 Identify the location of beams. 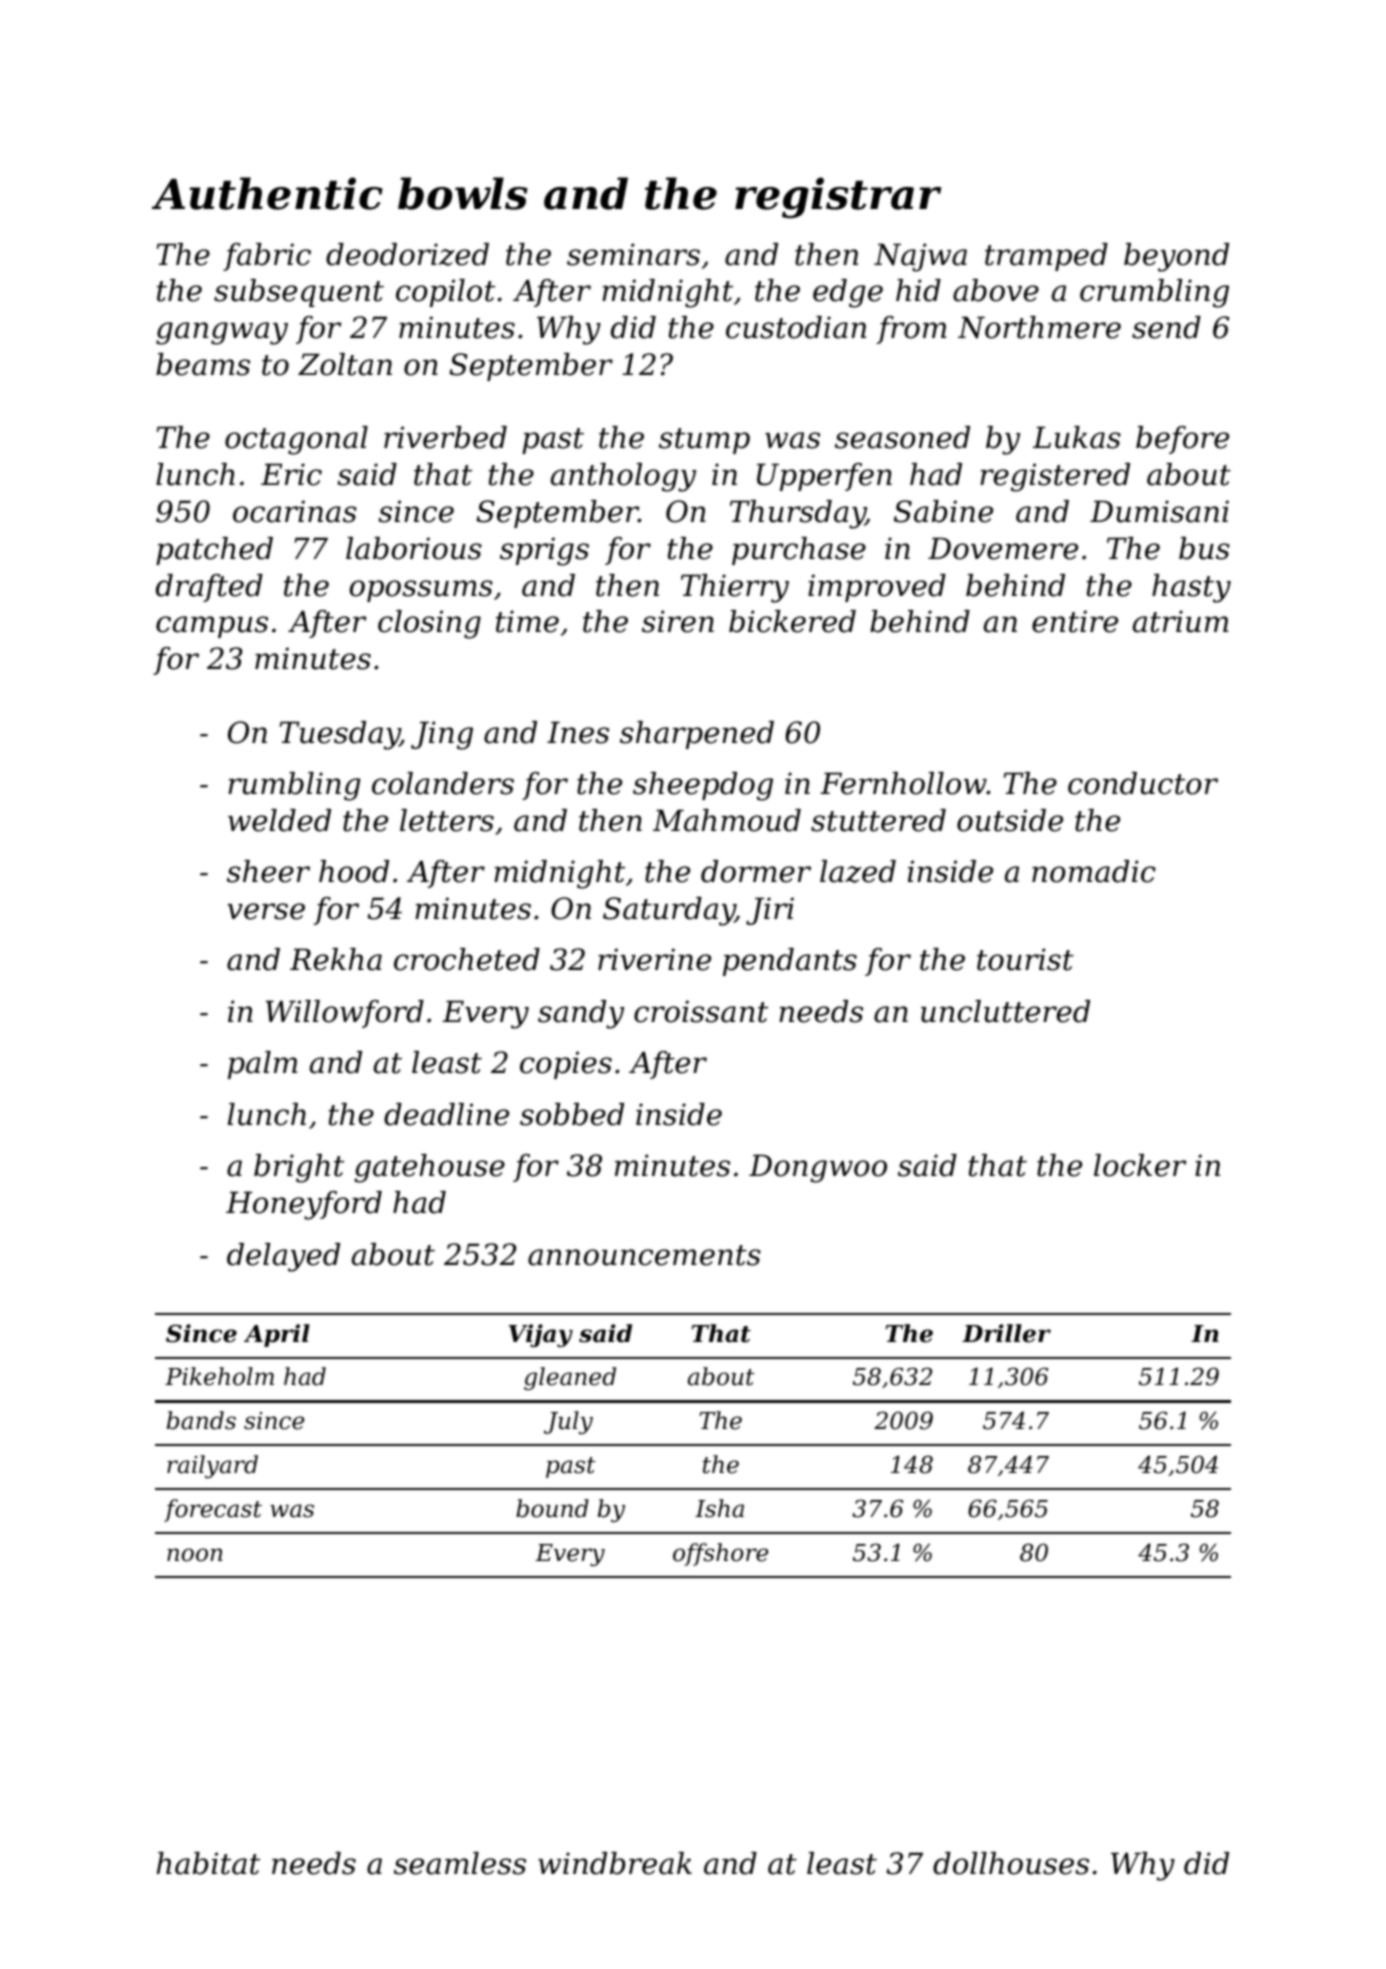
(203, 364).
